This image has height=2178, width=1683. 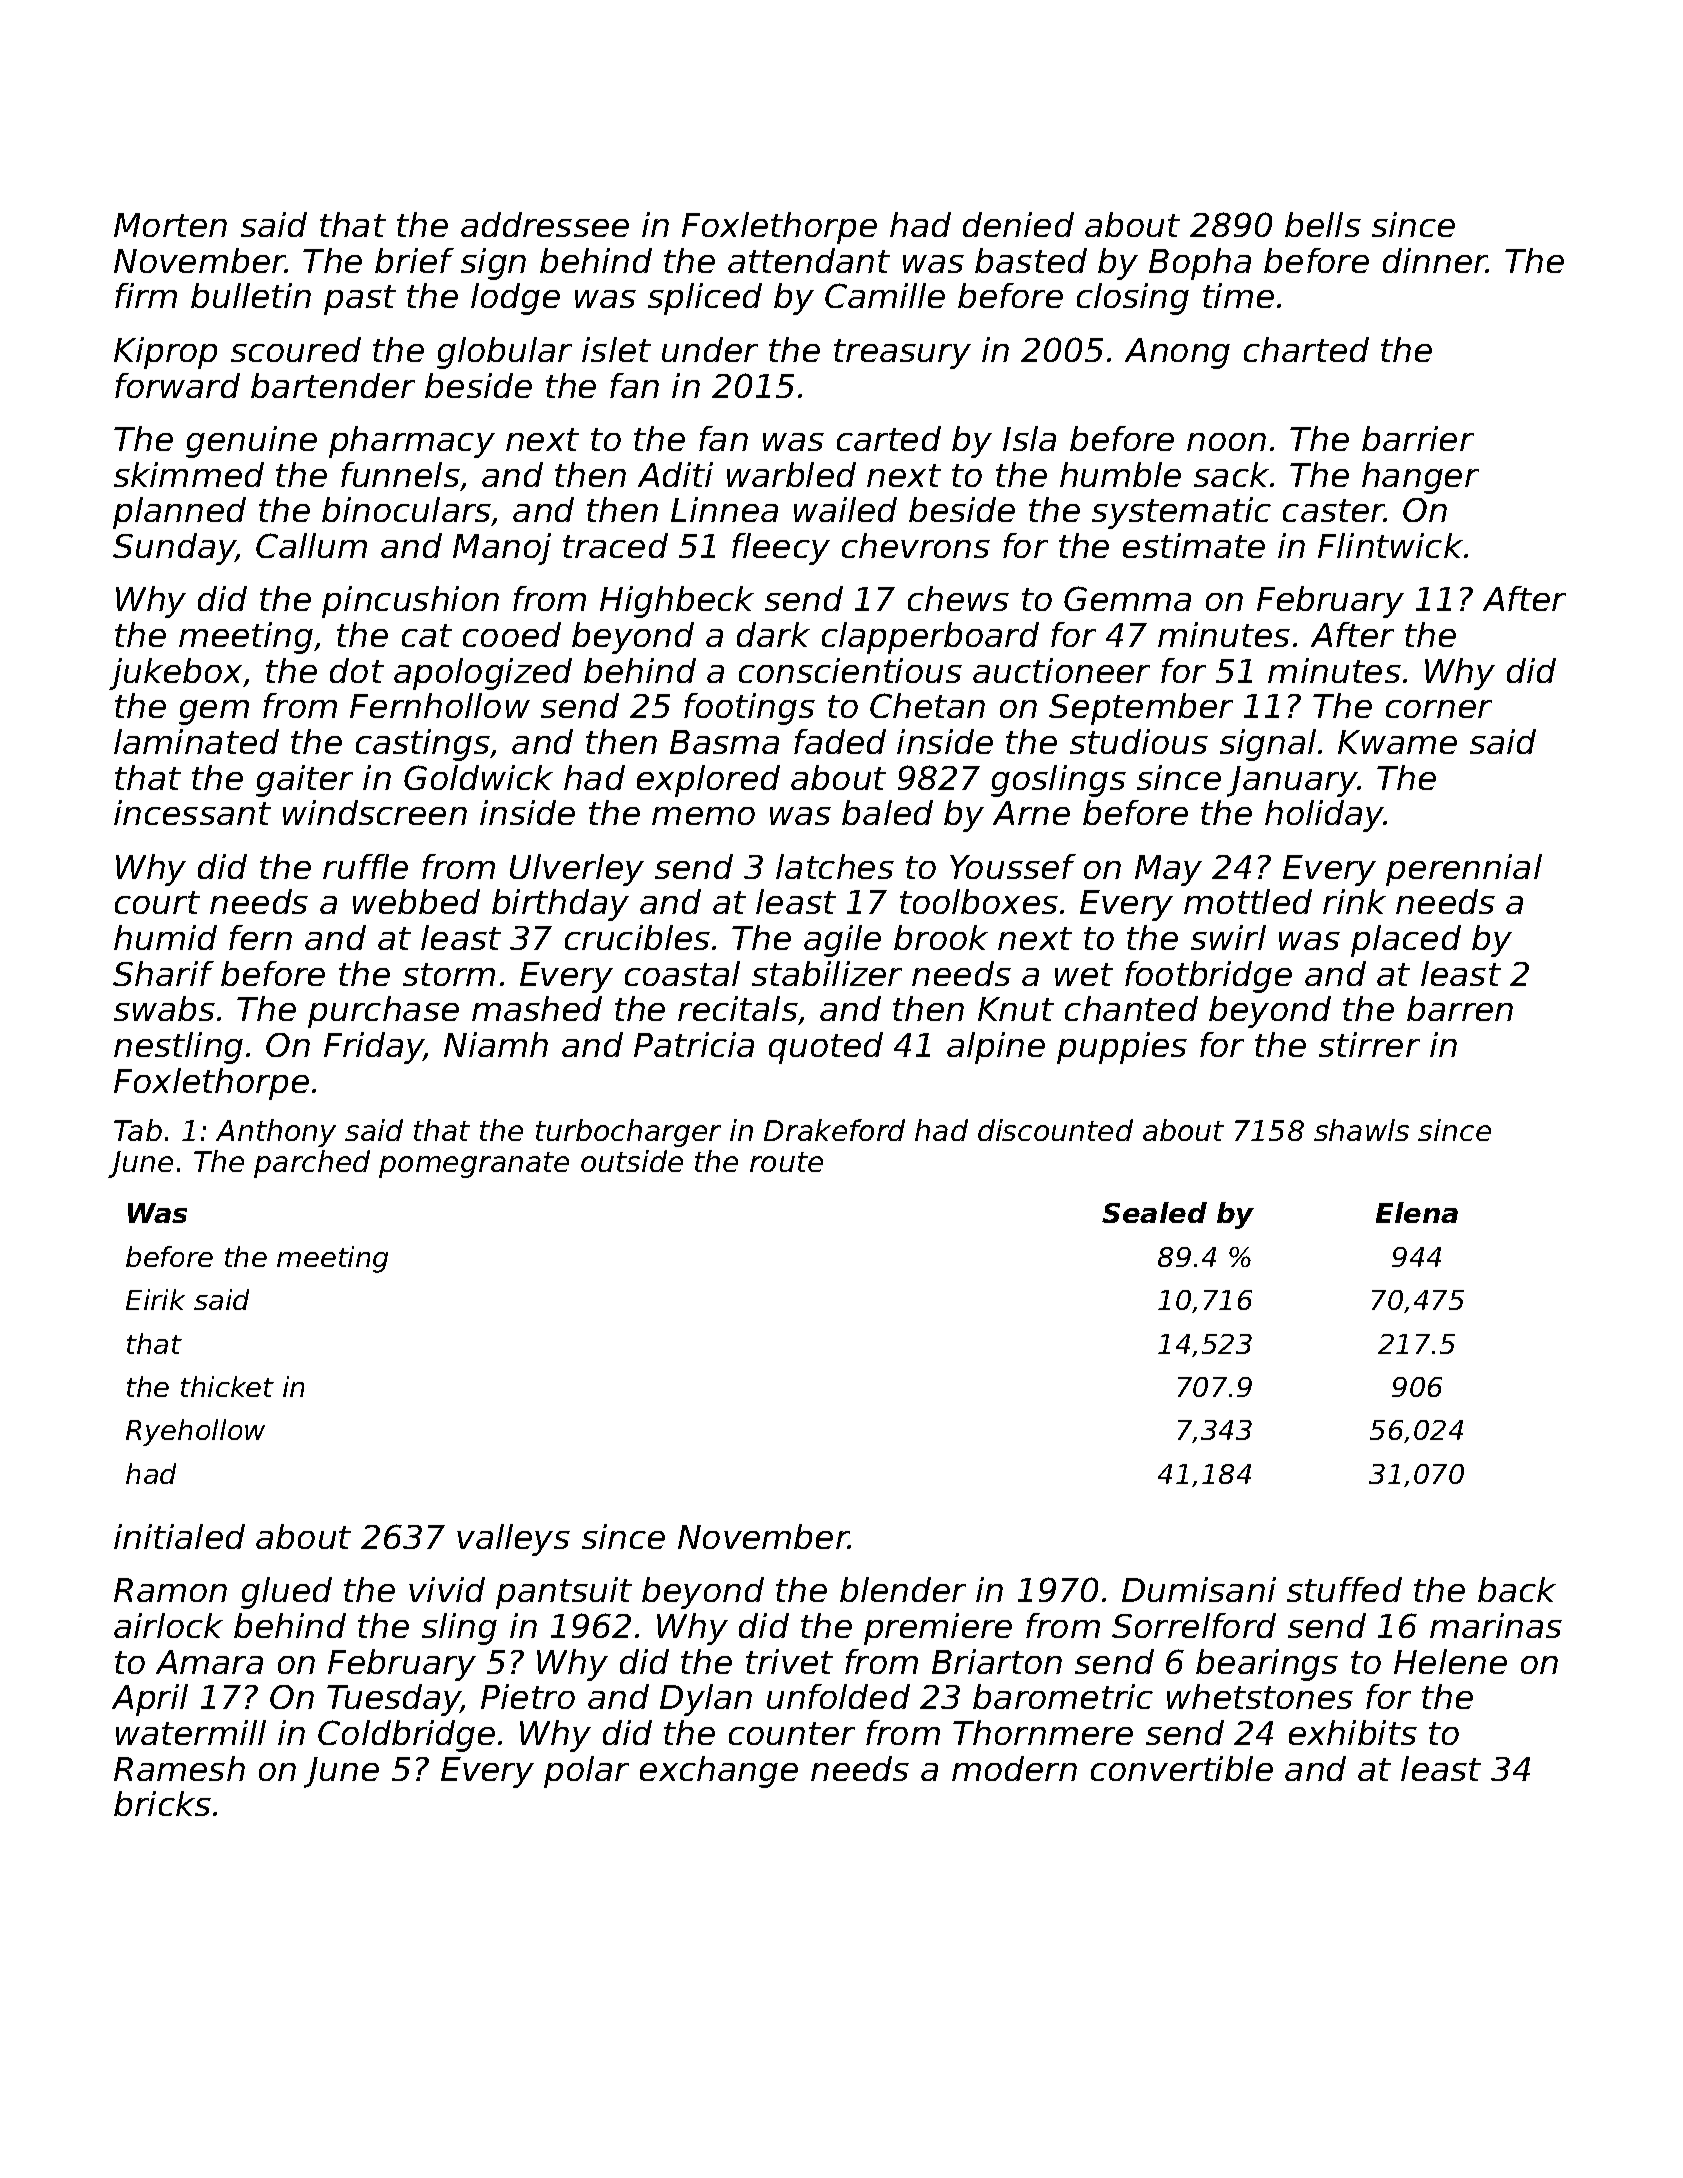 I want to click on Elena, so click(x=1417, y=1212).
